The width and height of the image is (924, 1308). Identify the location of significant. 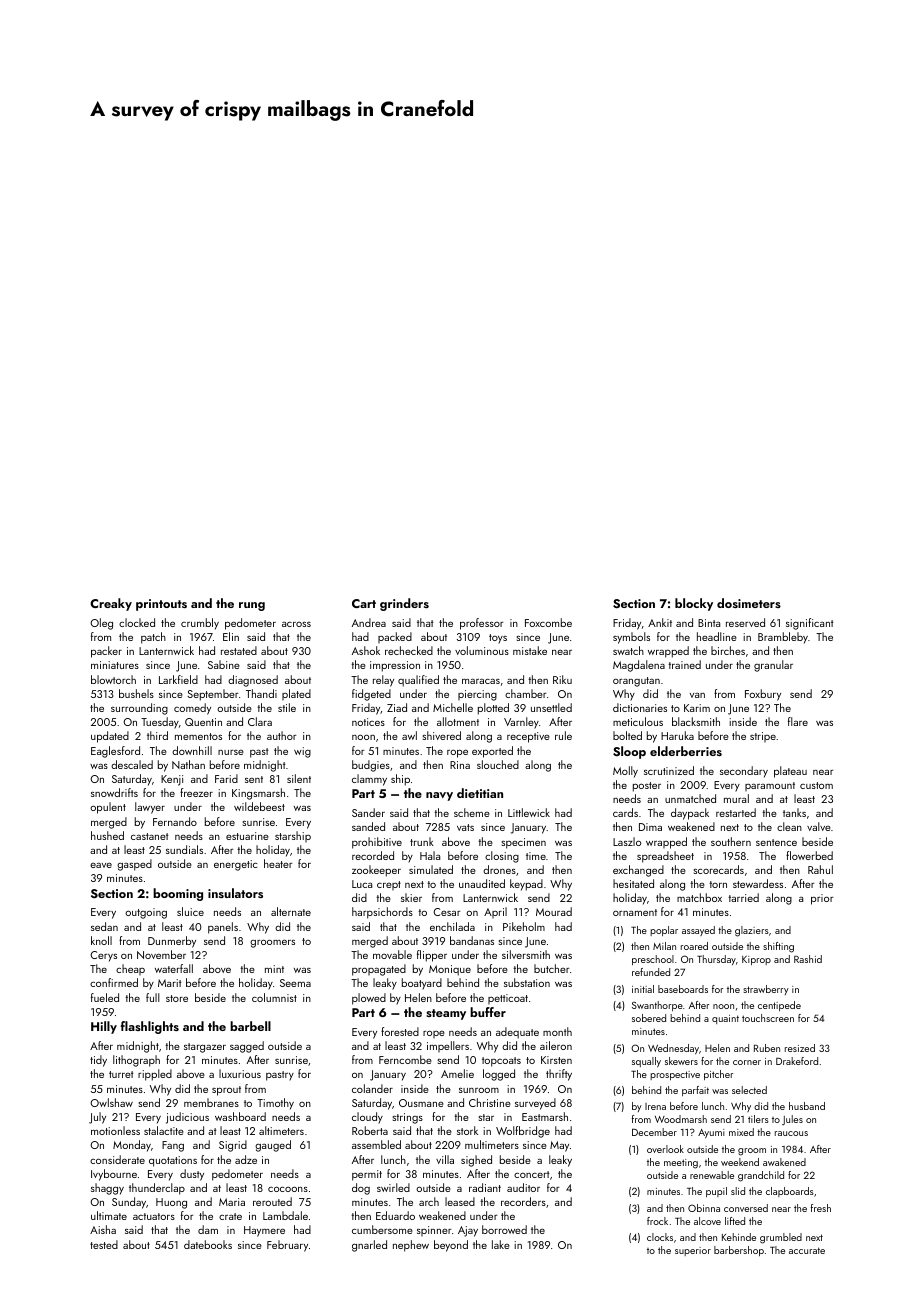
(810, 624).
